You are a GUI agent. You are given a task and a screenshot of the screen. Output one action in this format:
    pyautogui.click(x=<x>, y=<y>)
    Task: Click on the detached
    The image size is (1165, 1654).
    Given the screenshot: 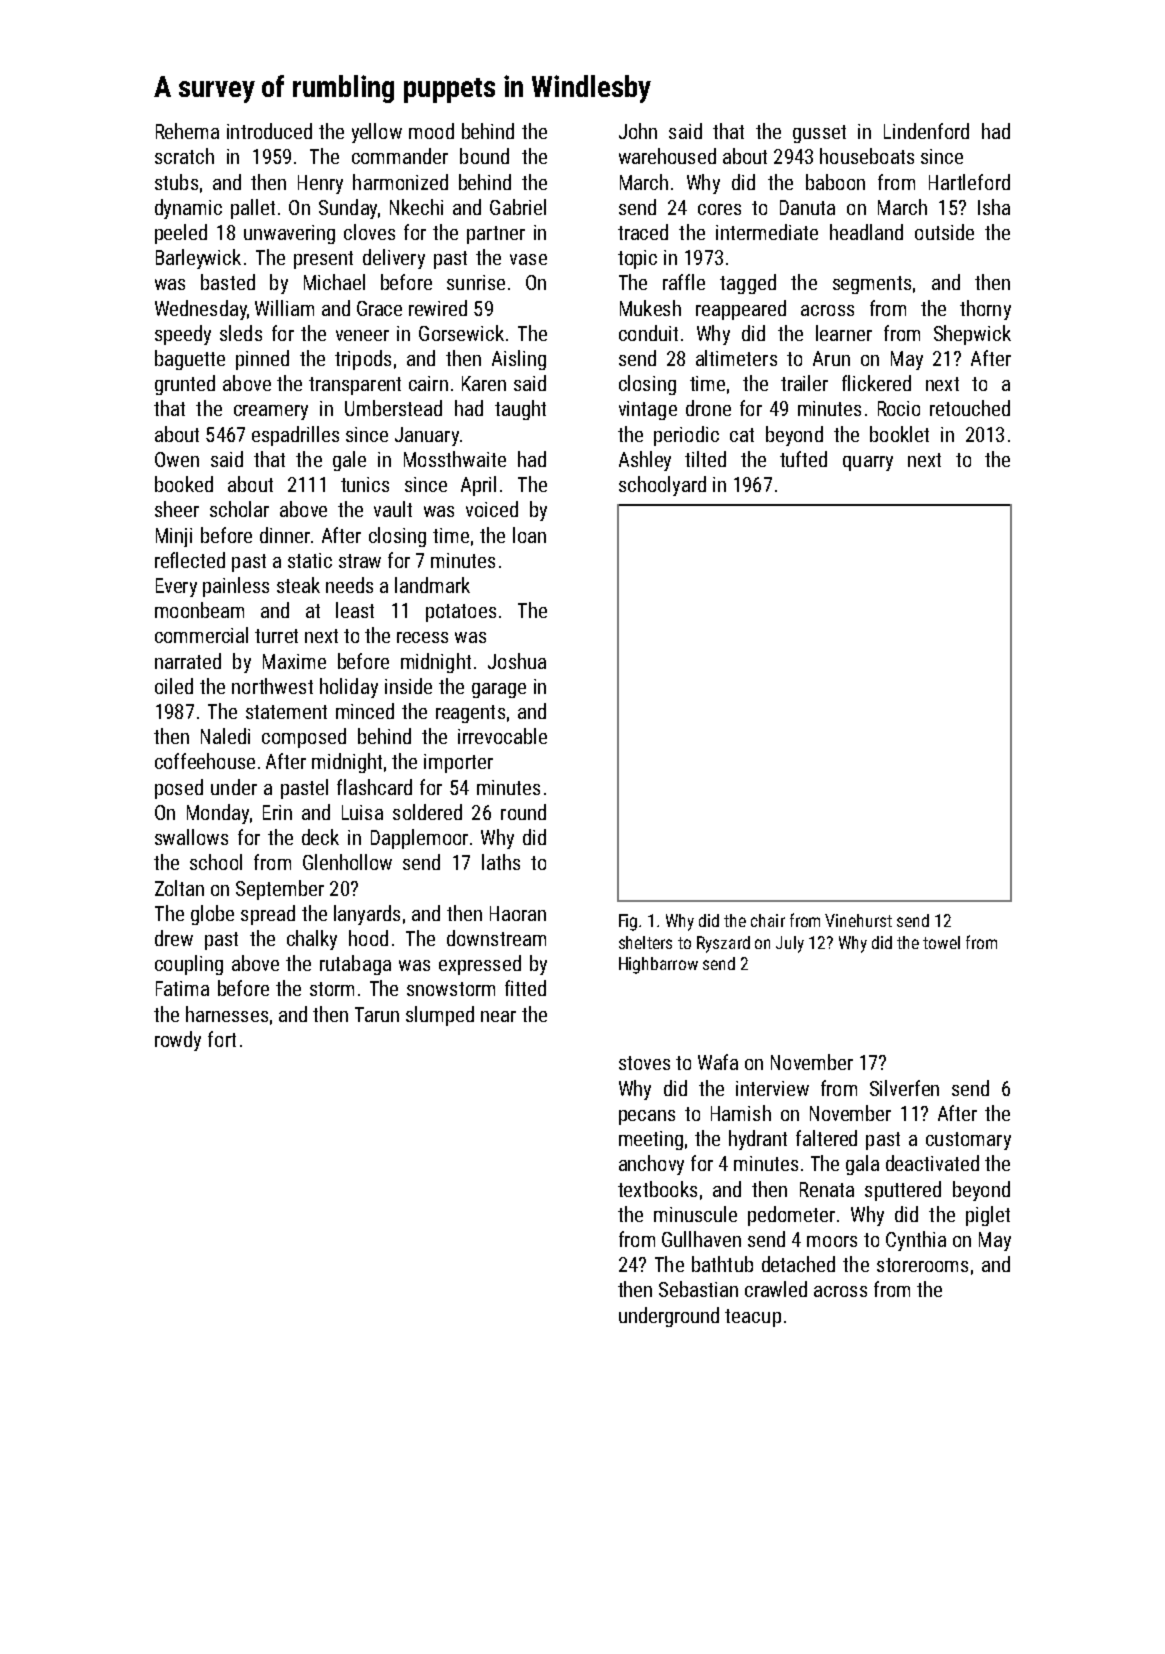 What is the action you would take?
    pyautogui.click(x=798, y=1264)
